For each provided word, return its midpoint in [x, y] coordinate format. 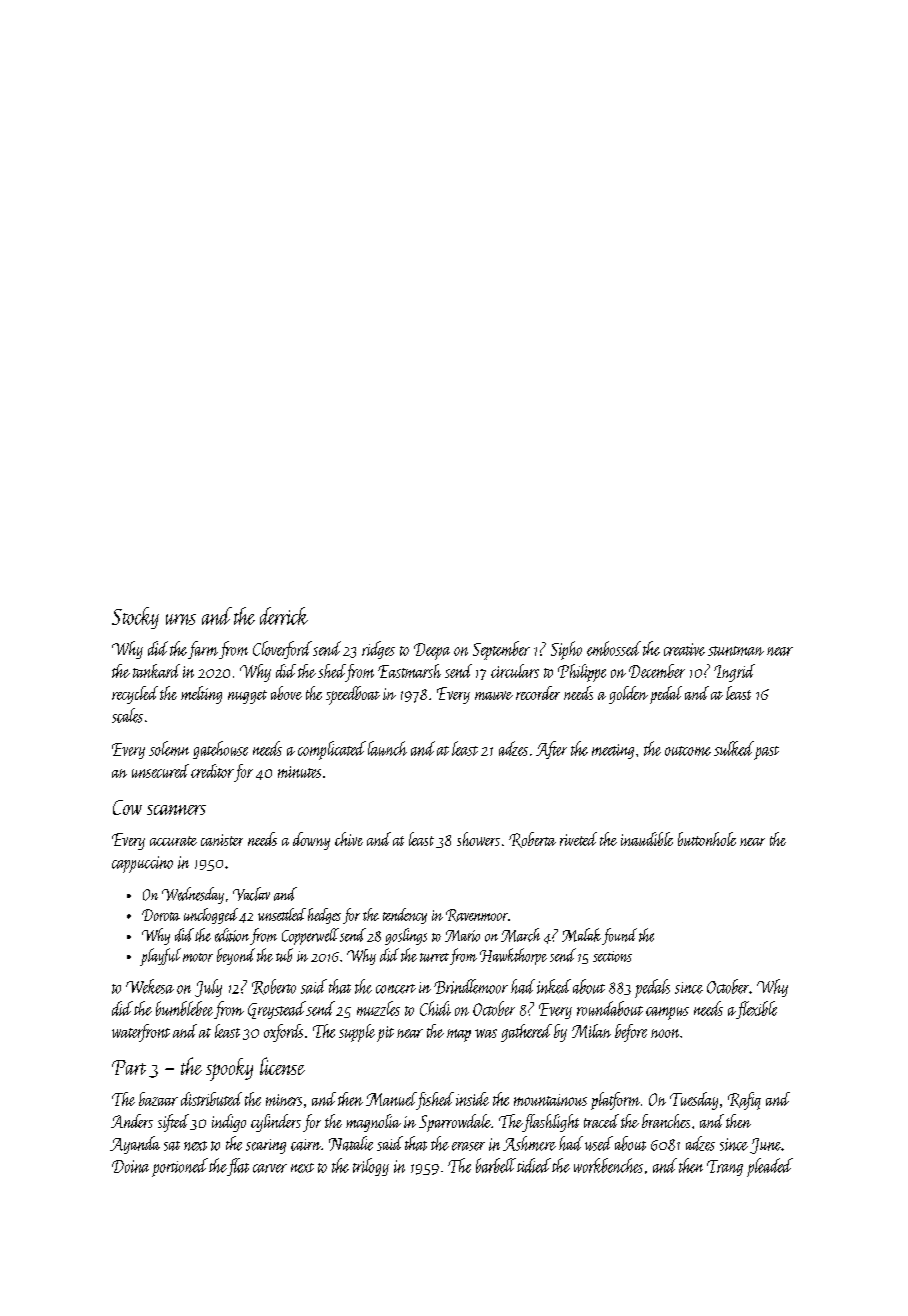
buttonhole [707, 839]
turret [434, 957]
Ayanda [135, 1145]
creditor [212, 771]
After [551, 750]
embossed [614, 648]
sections [612, 956]
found [619, 936]
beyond [236, 956]
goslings [406, 936]
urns [181, 619]
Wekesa [150, 986]
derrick [284, 616]
